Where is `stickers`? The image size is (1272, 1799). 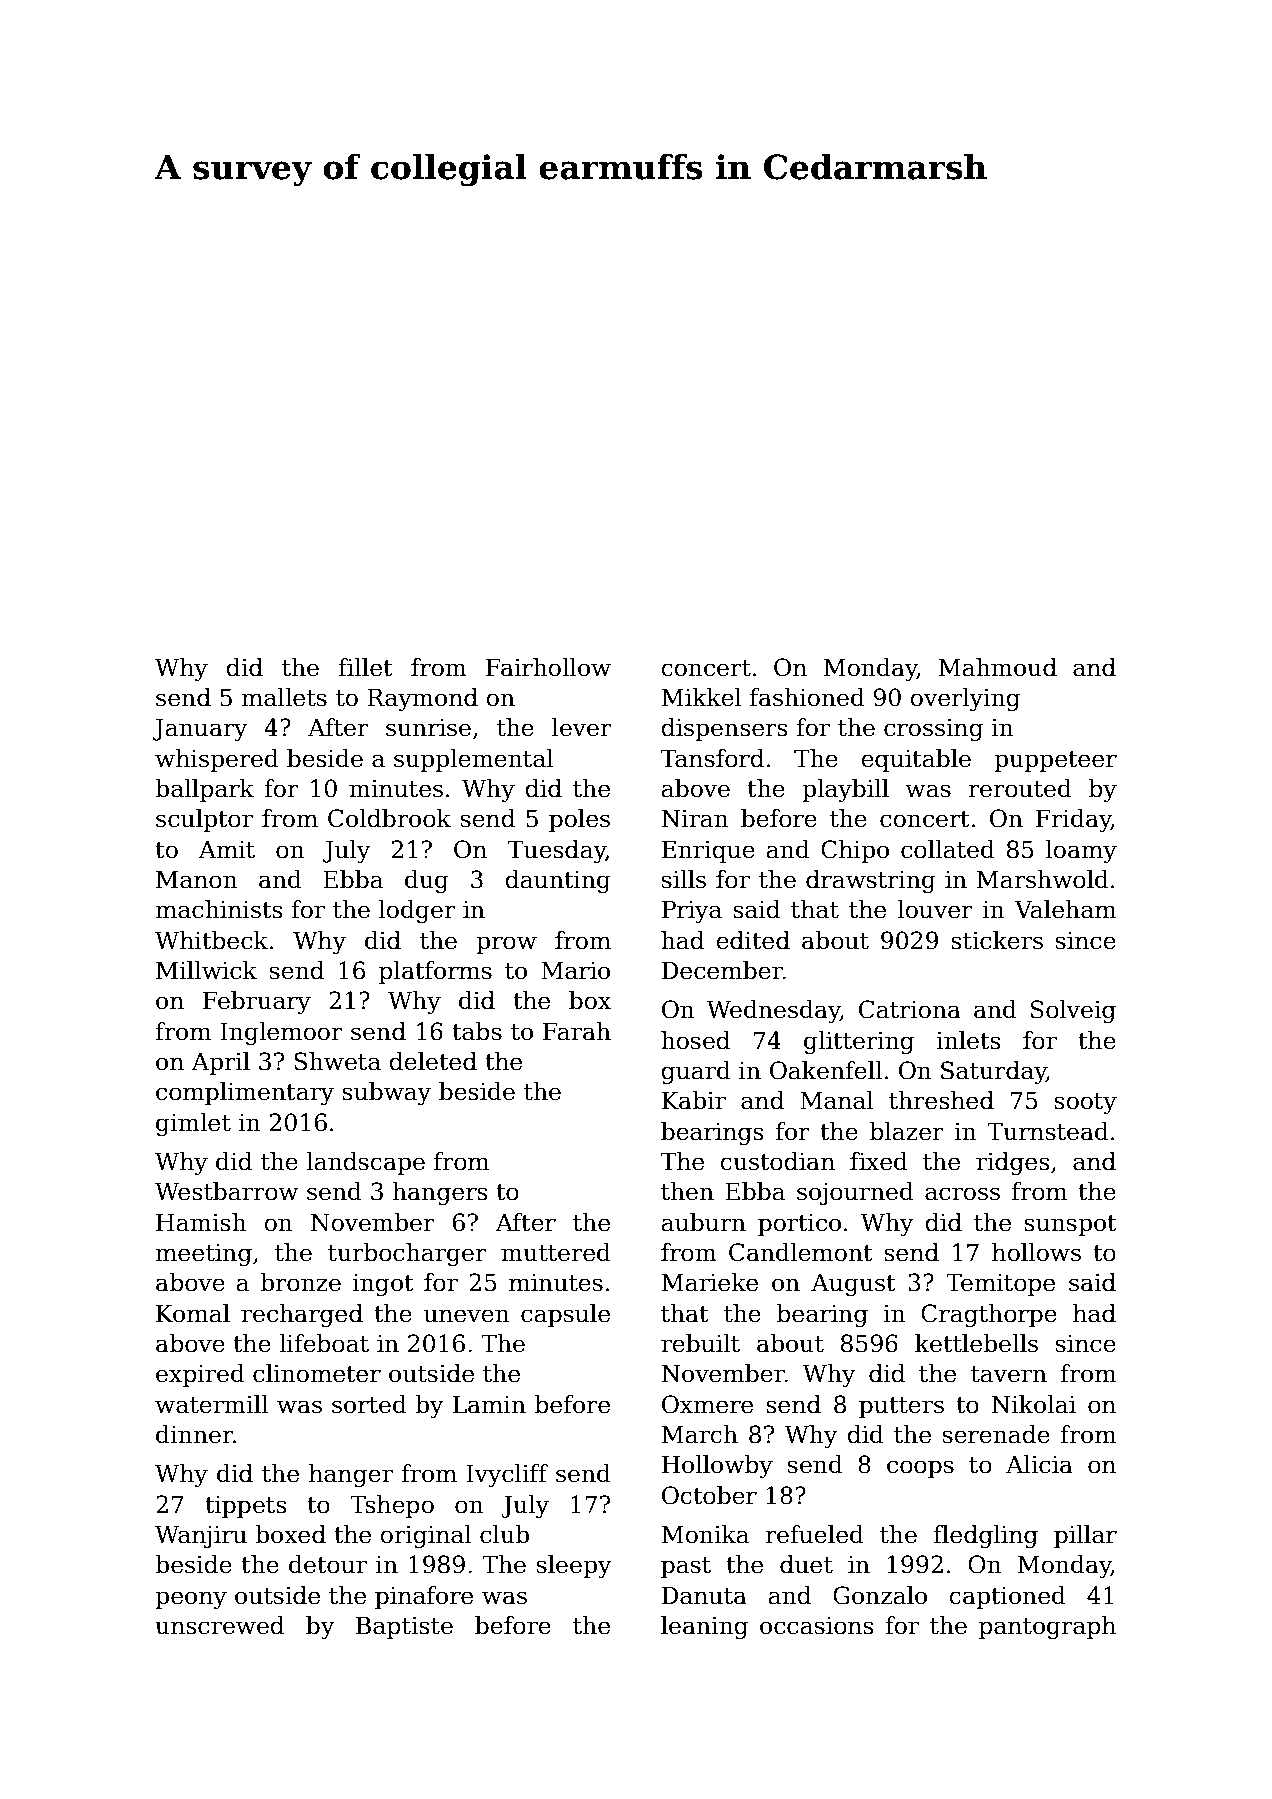
stickers is located at coordinates (997, 940).
